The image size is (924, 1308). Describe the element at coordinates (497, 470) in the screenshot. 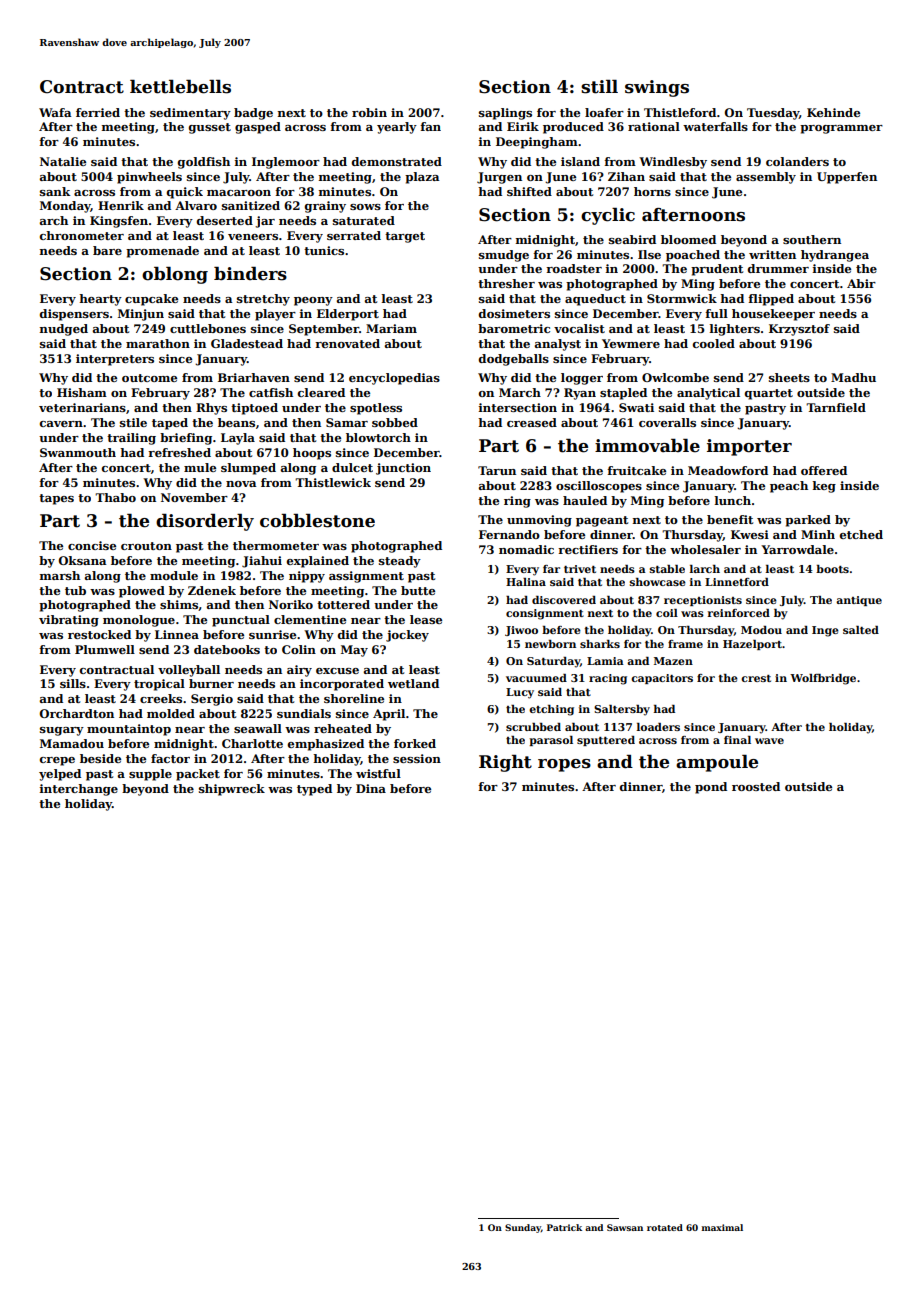

I see `Tarun` at that location.
